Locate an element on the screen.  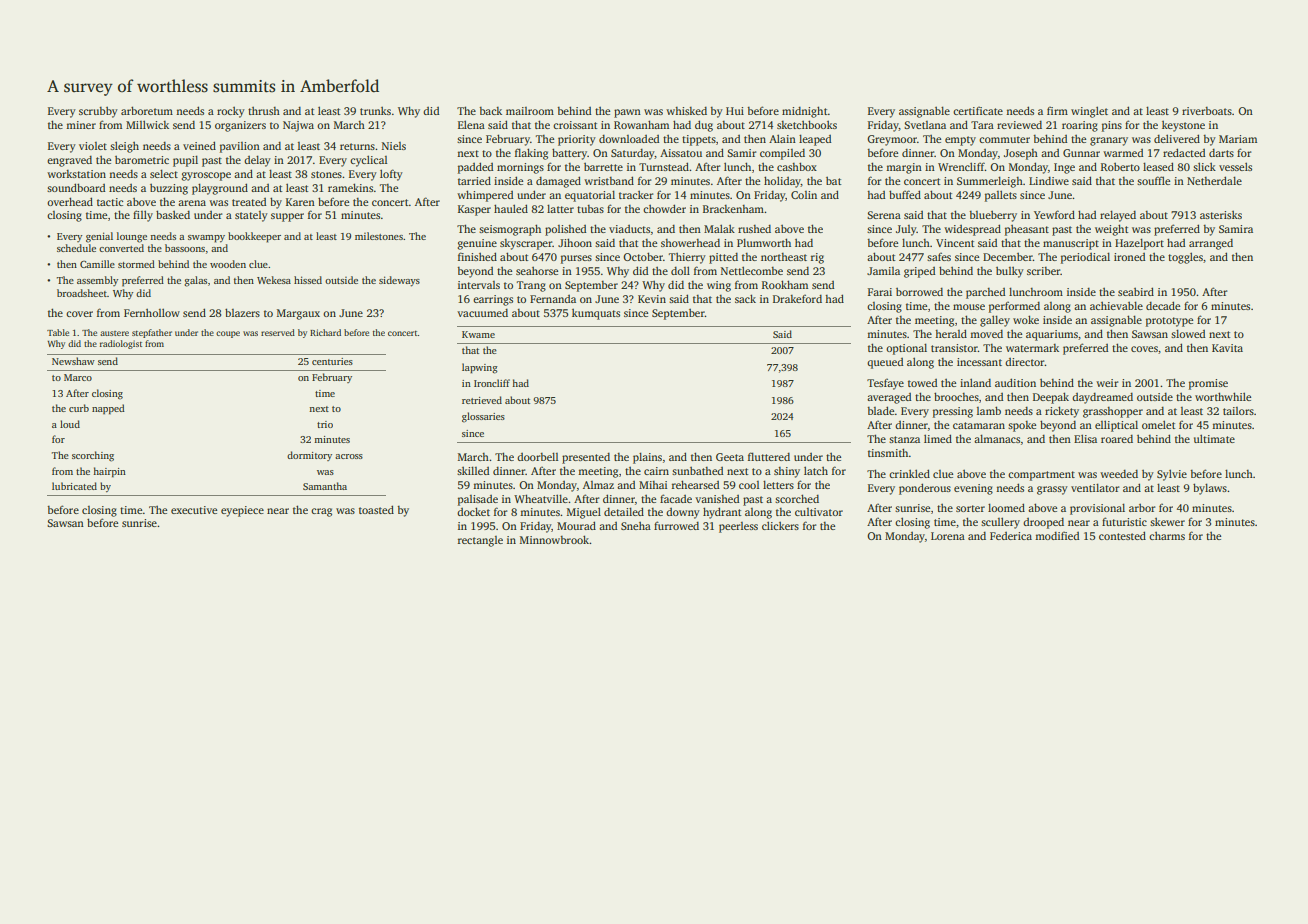
midnight is located at coordinates (805, 112).
